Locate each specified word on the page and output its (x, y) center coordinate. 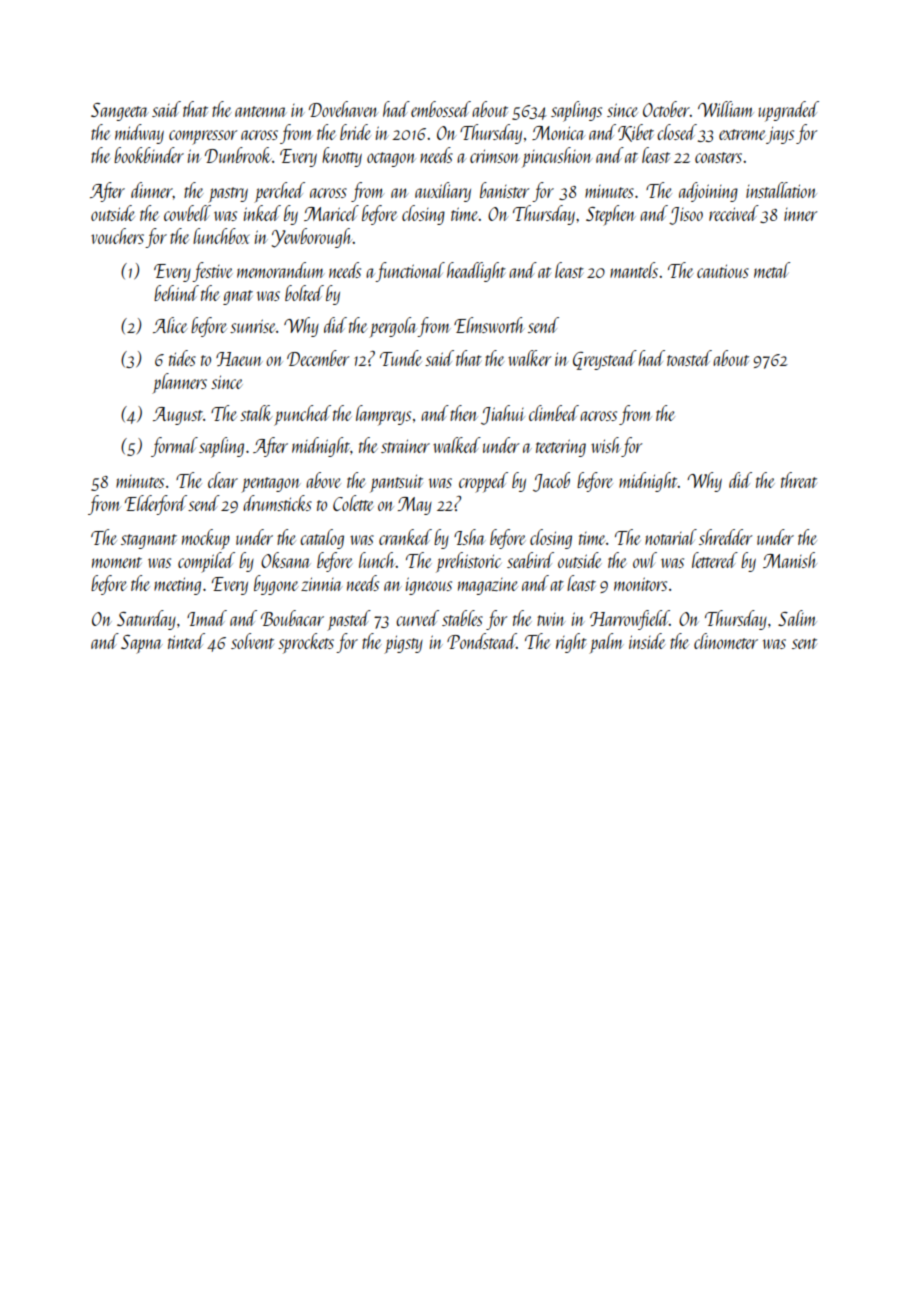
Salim (797, 618)
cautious (723, 271)
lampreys (383, 415)
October (666, 109)
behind (176, 293)
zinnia (322, 584)
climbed (554, 413)
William (725, 109)
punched (302, 415)
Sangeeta (120, 112)
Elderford (156, 505)
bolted (304, 293)
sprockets (306, 643)
